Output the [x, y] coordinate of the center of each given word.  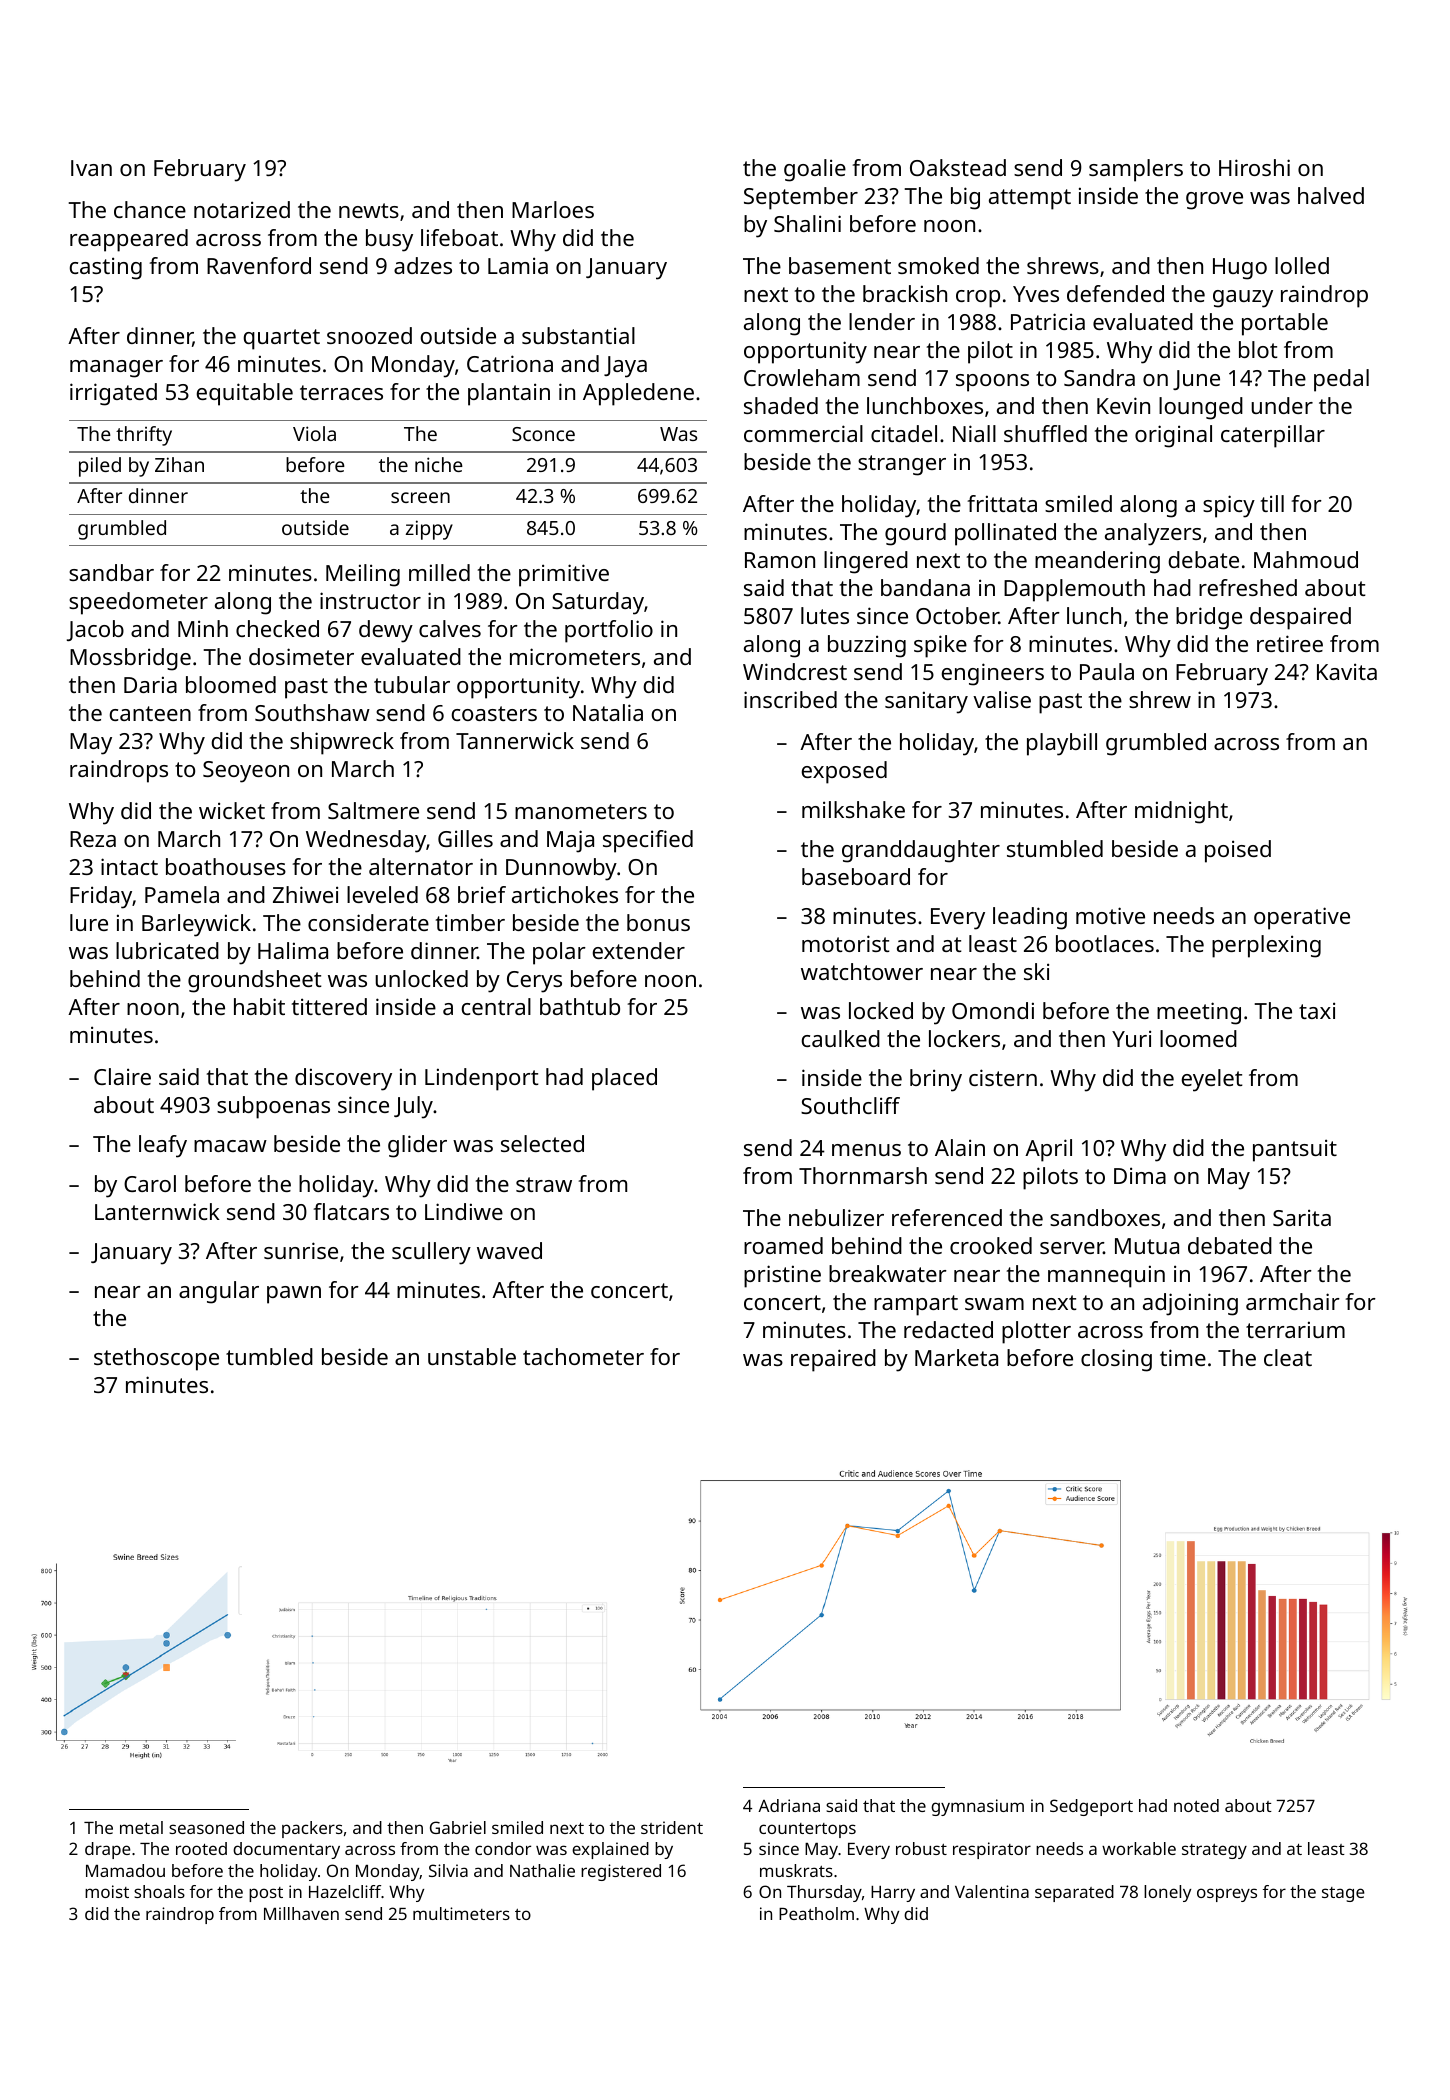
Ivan [91, 168]
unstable [472, 1356]
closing [1116, 1360]
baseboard [856, 876]
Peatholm [816, 1913]
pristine [782, 1276]
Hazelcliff [345, 1891]
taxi [1317, 1010]
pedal [1341, 380]
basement [840, 265]
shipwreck [342, 743]
